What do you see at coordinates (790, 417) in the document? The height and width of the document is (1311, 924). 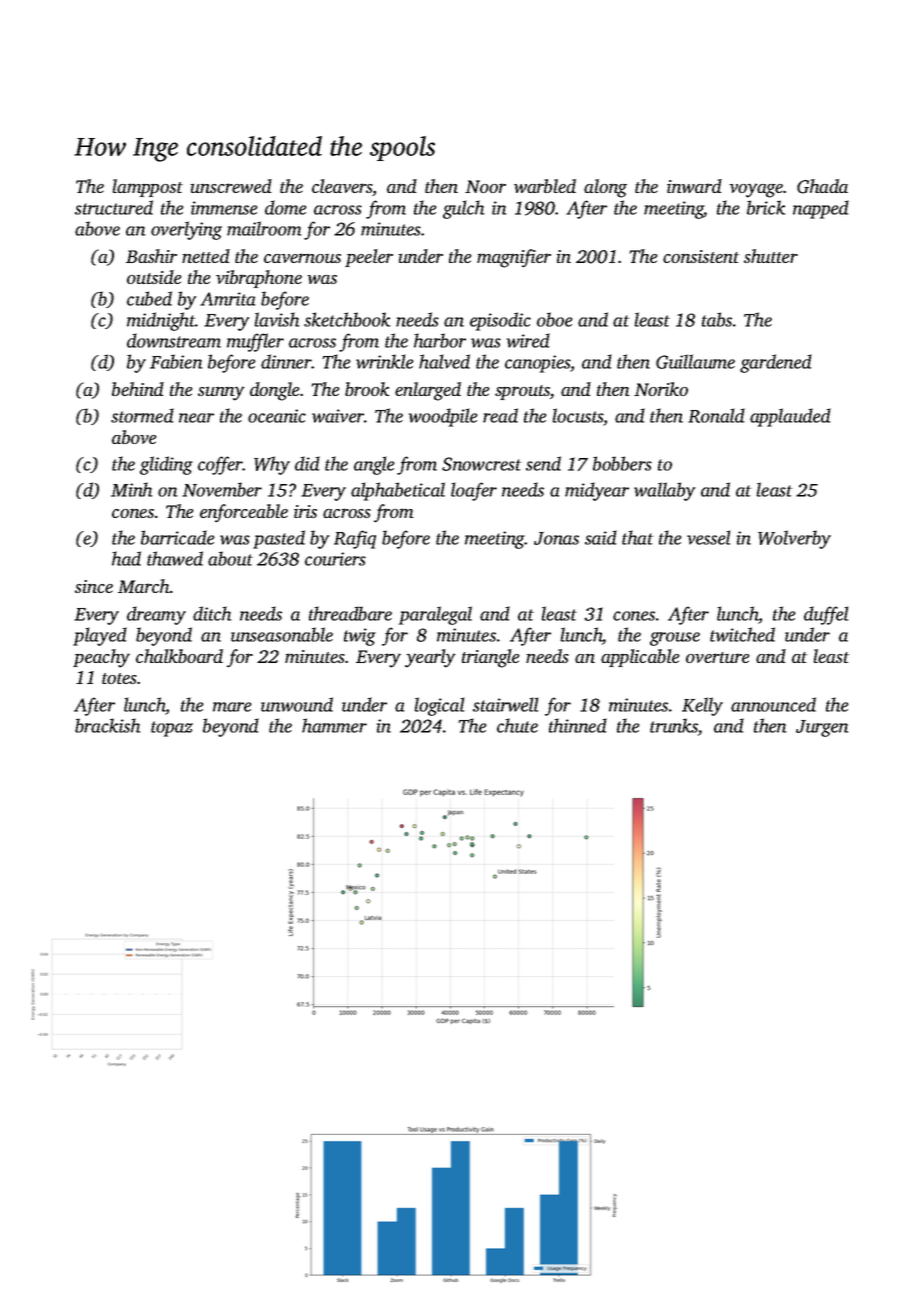 I see `applauded` at bounding box center [790, 417].
